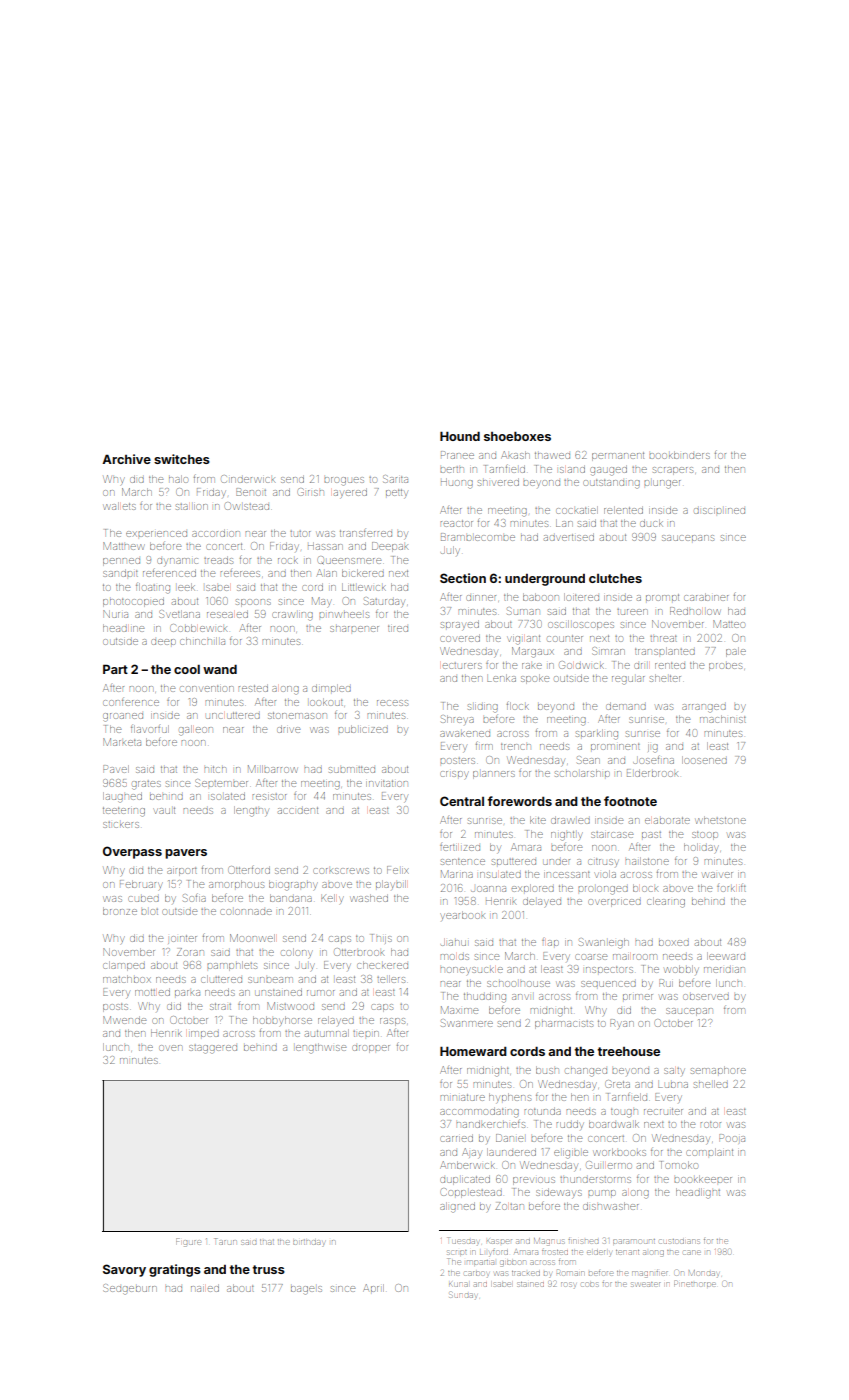 This document has height=1400, width=849. Describe the element at coordinates (679, 455) in the document. I see `bookbinders` at that location.
